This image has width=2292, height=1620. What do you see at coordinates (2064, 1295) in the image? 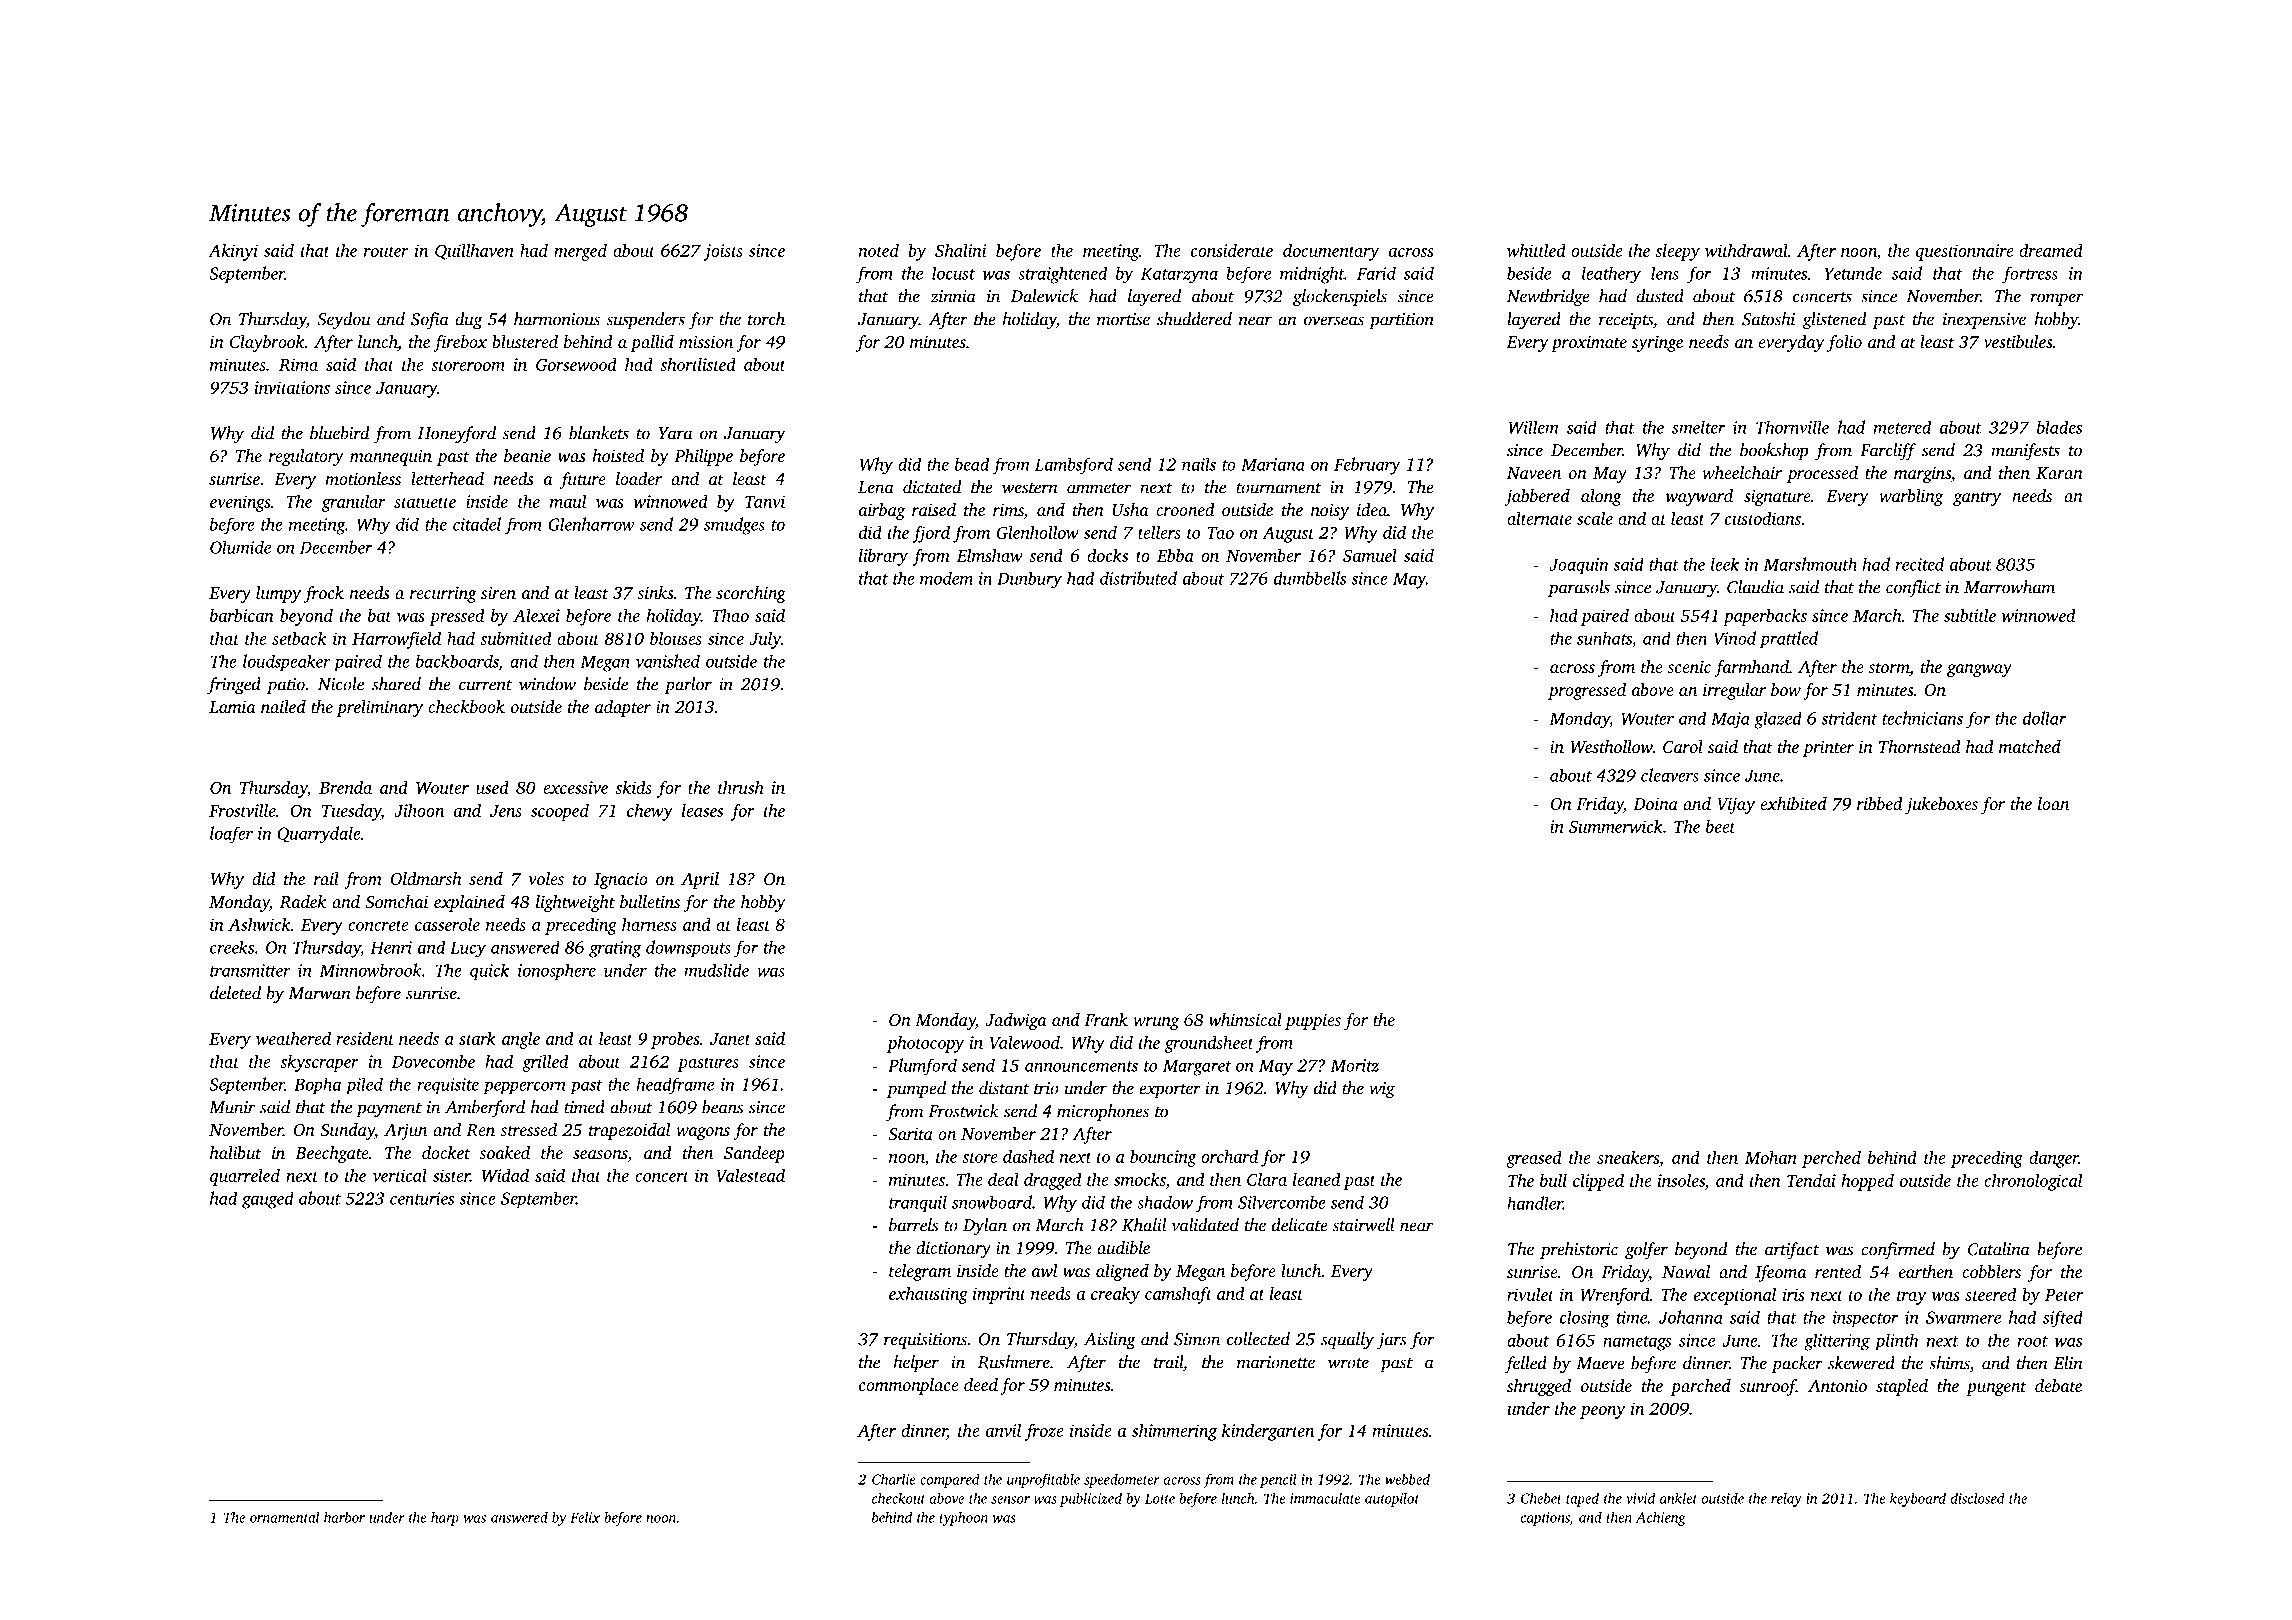
I see `Peter` at bounding box center [2064, 1295].
